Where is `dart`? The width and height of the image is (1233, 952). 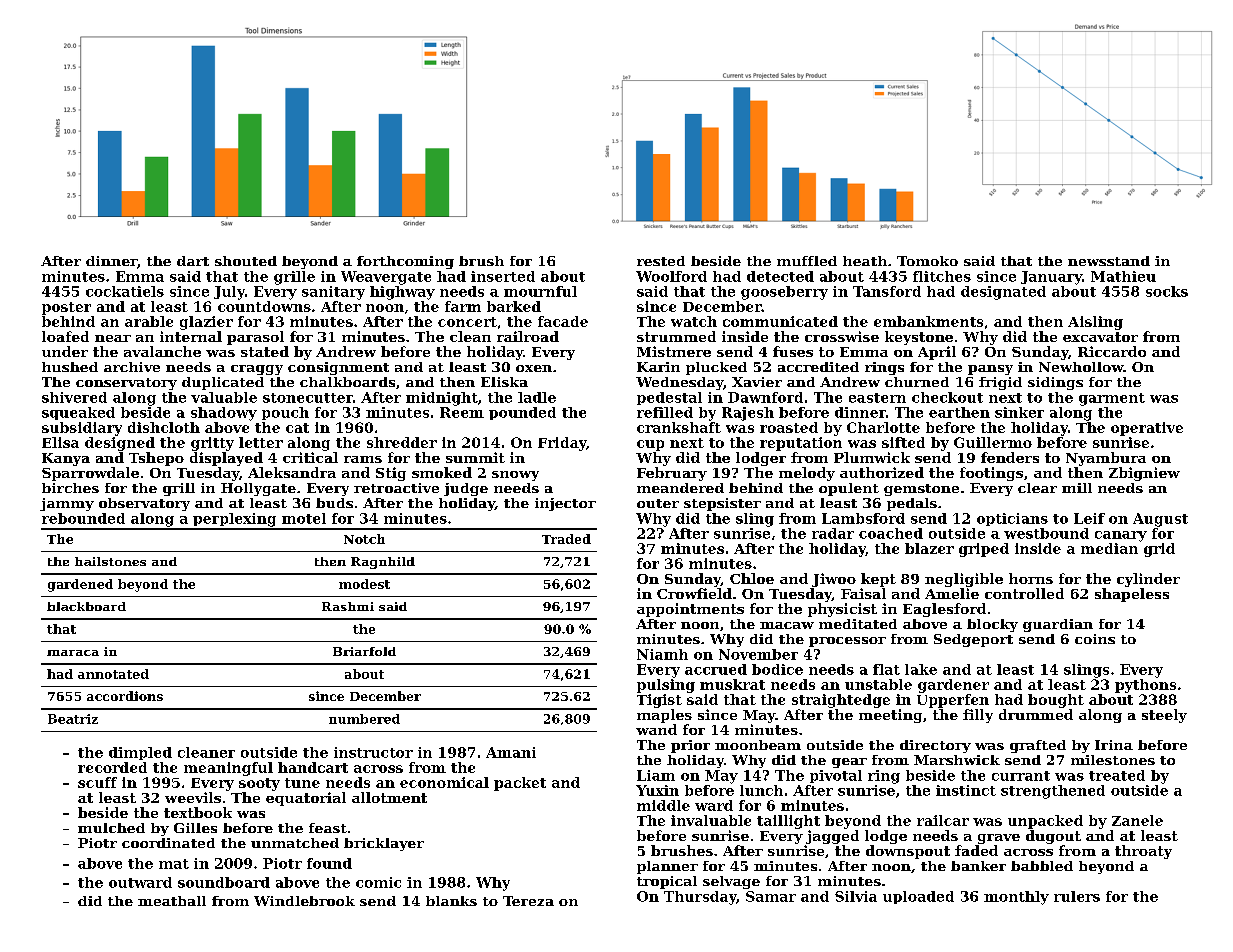 dart is located at coordinates (193, 261).
